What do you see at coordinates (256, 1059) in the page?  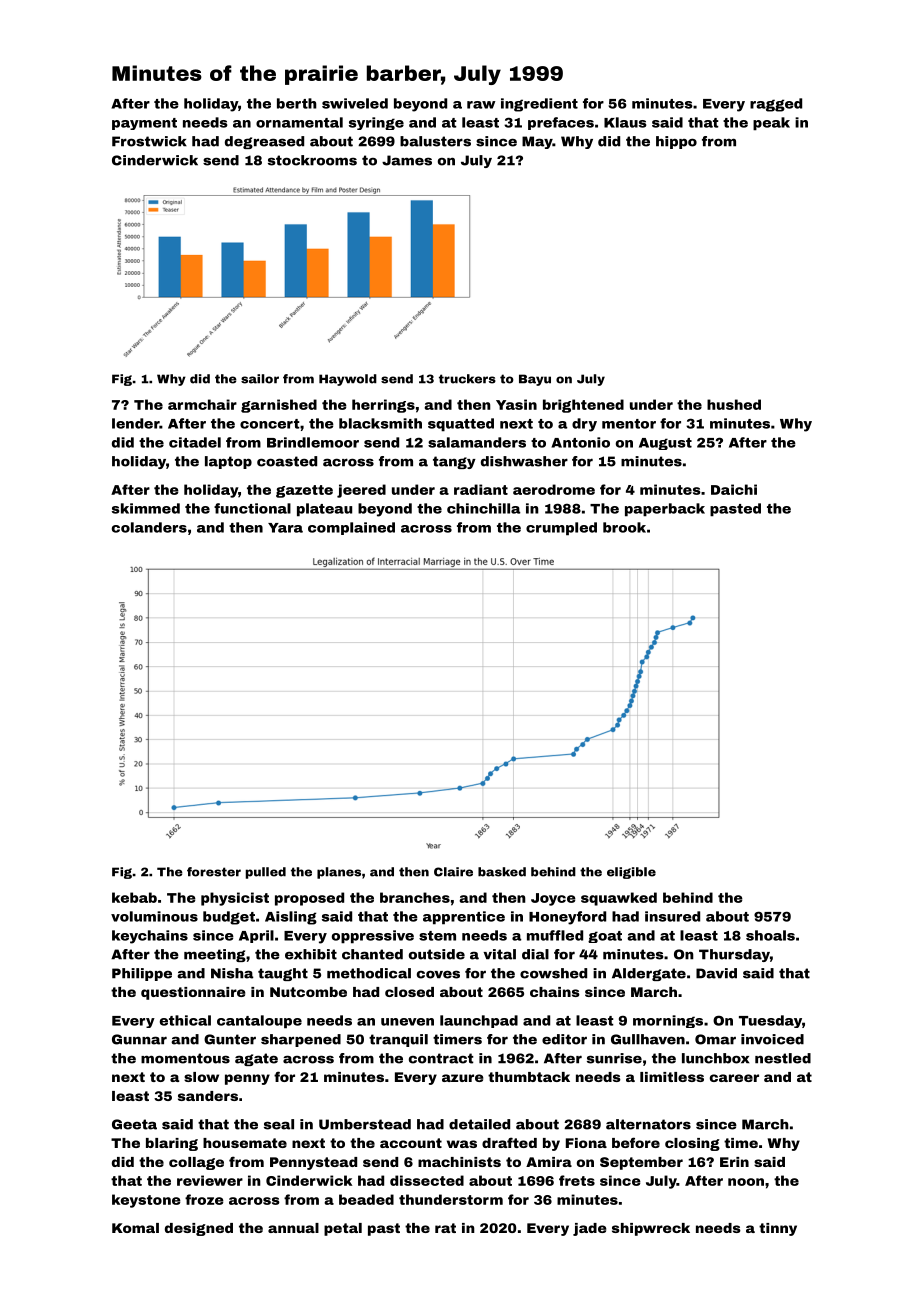 I see `agate` at bounding box center [256, 1059].
